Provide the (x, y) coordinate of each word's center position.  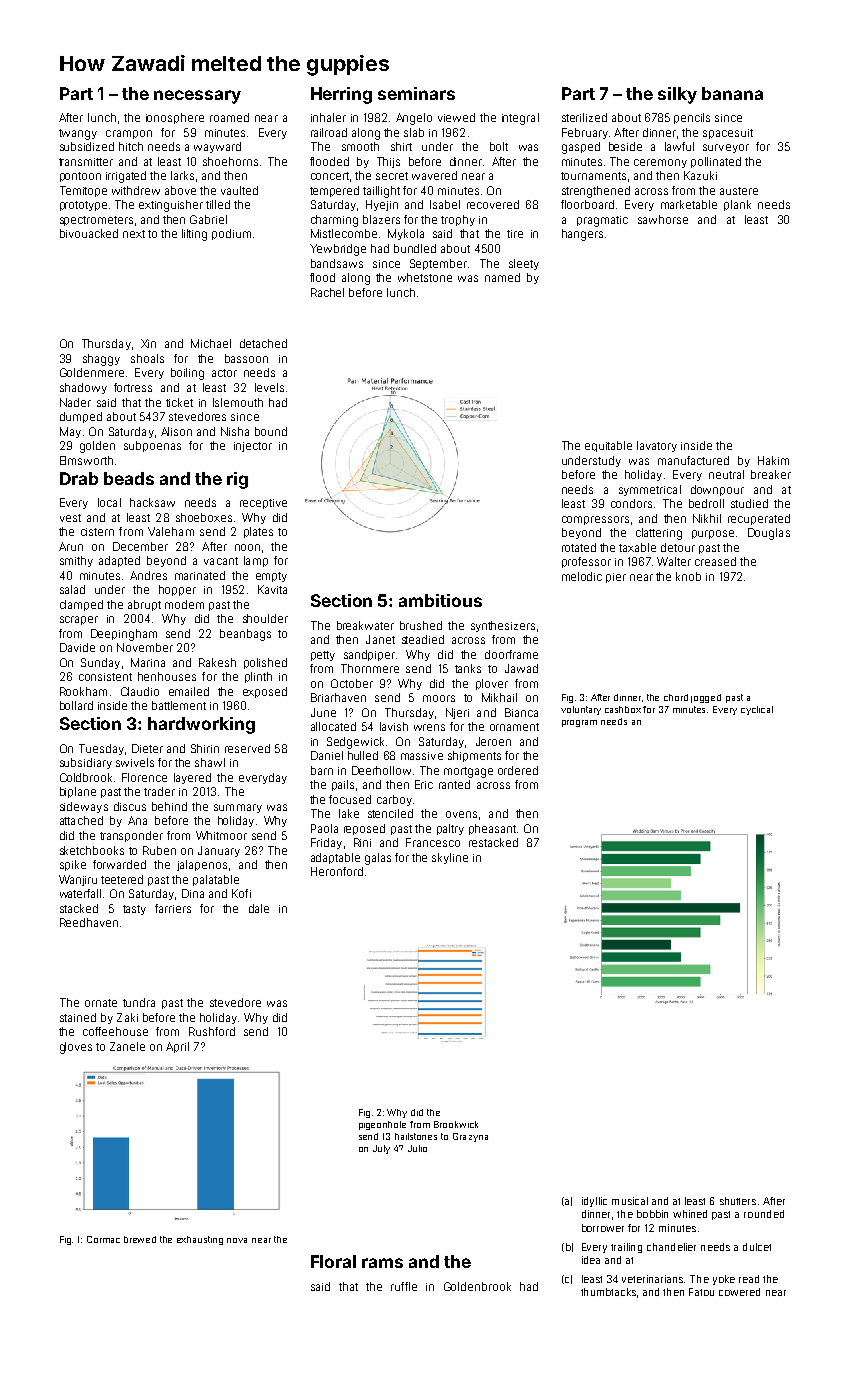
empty (271, 577)
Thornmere (370, 668)
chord (676, 697)
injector (253, 447)
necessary (197, 97)
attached (81, 820)
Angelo (414, 119)
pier (616, 578)
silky (677, 95)
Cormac (103, 1239)
